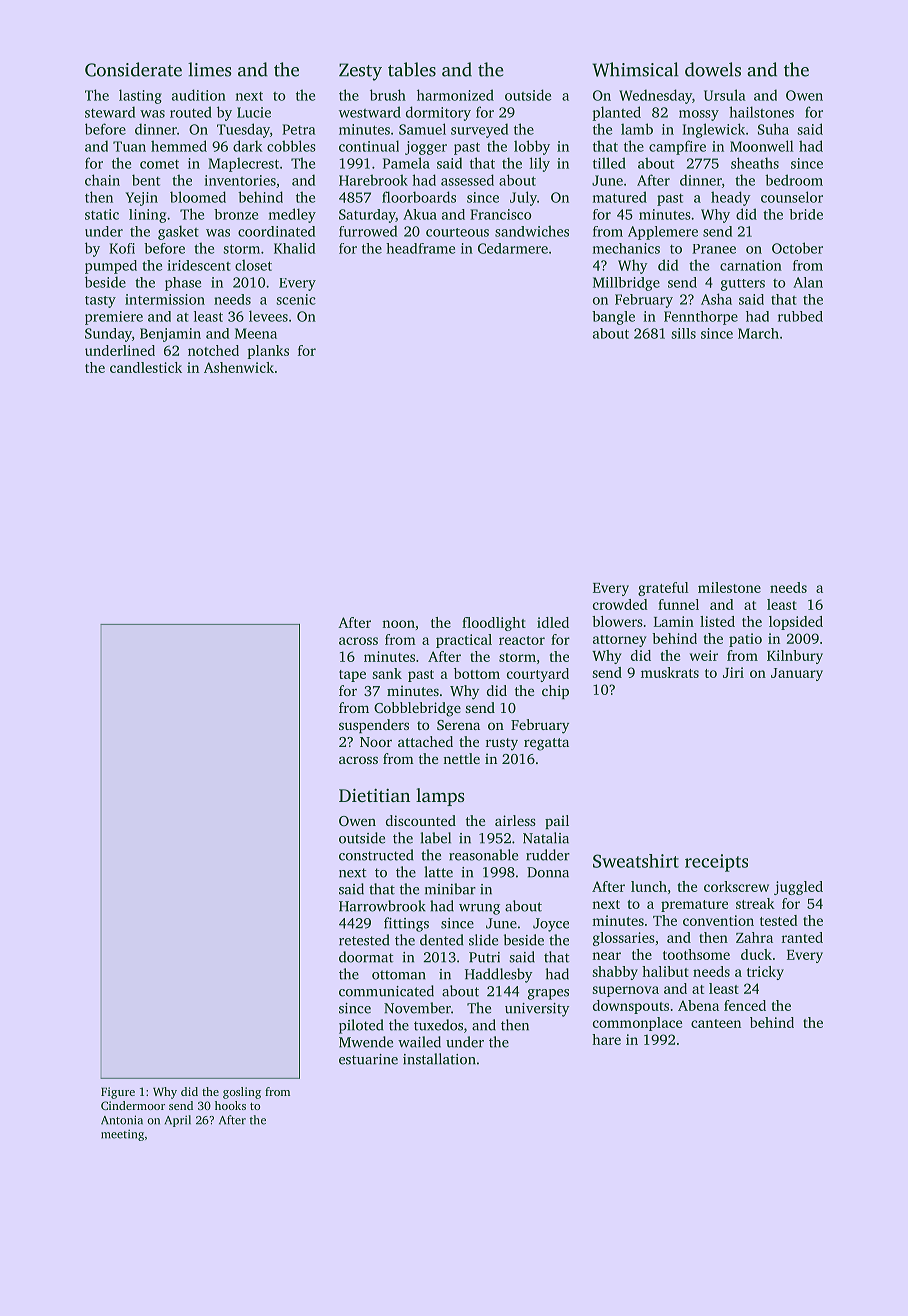 Image resolution: width=908 pixels, height=1316 pixels. I want to click on juggled, so click(798, 888).
